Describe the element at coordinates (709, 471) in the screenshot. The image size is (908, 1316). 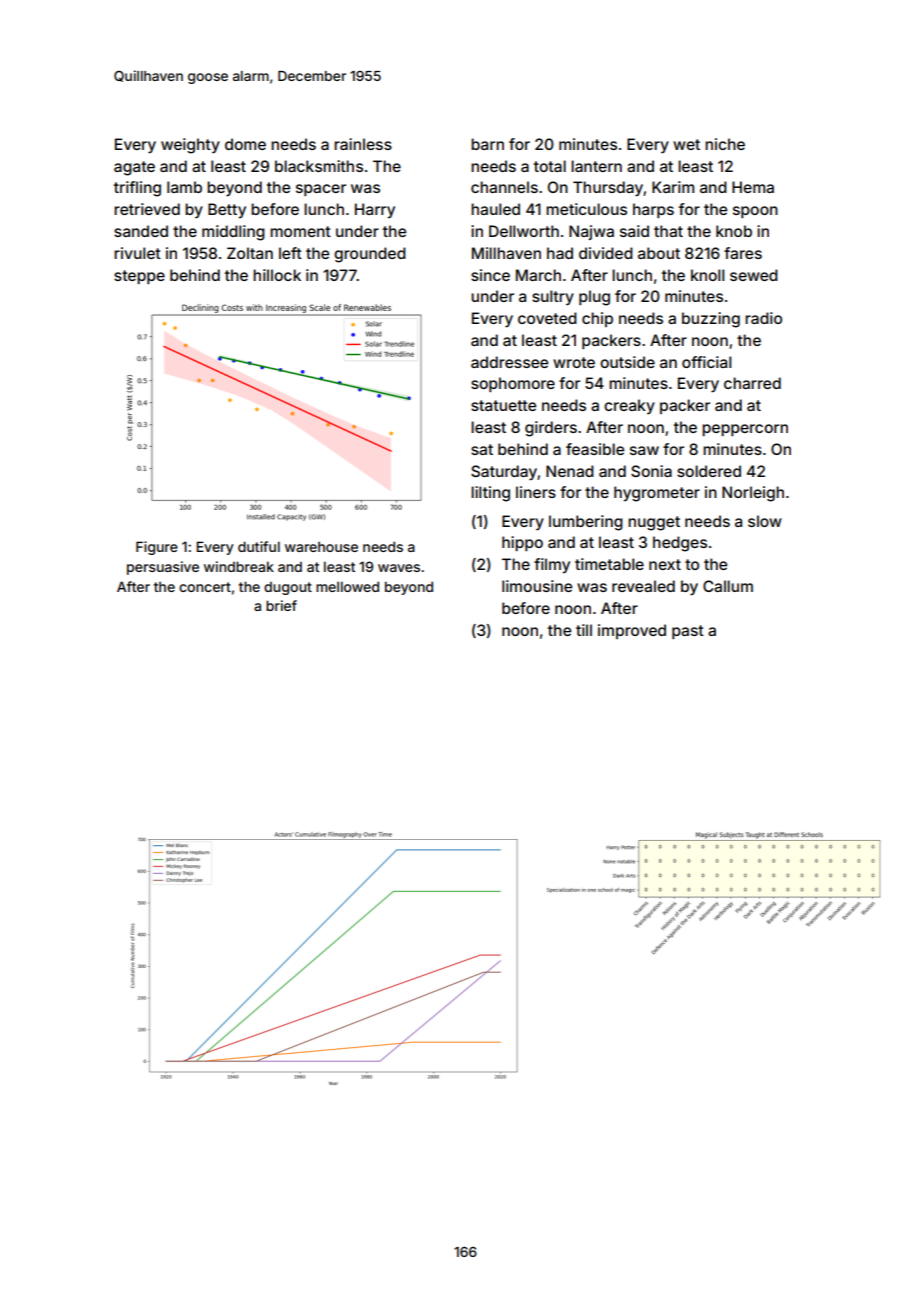
I see `soldered` at that location.
